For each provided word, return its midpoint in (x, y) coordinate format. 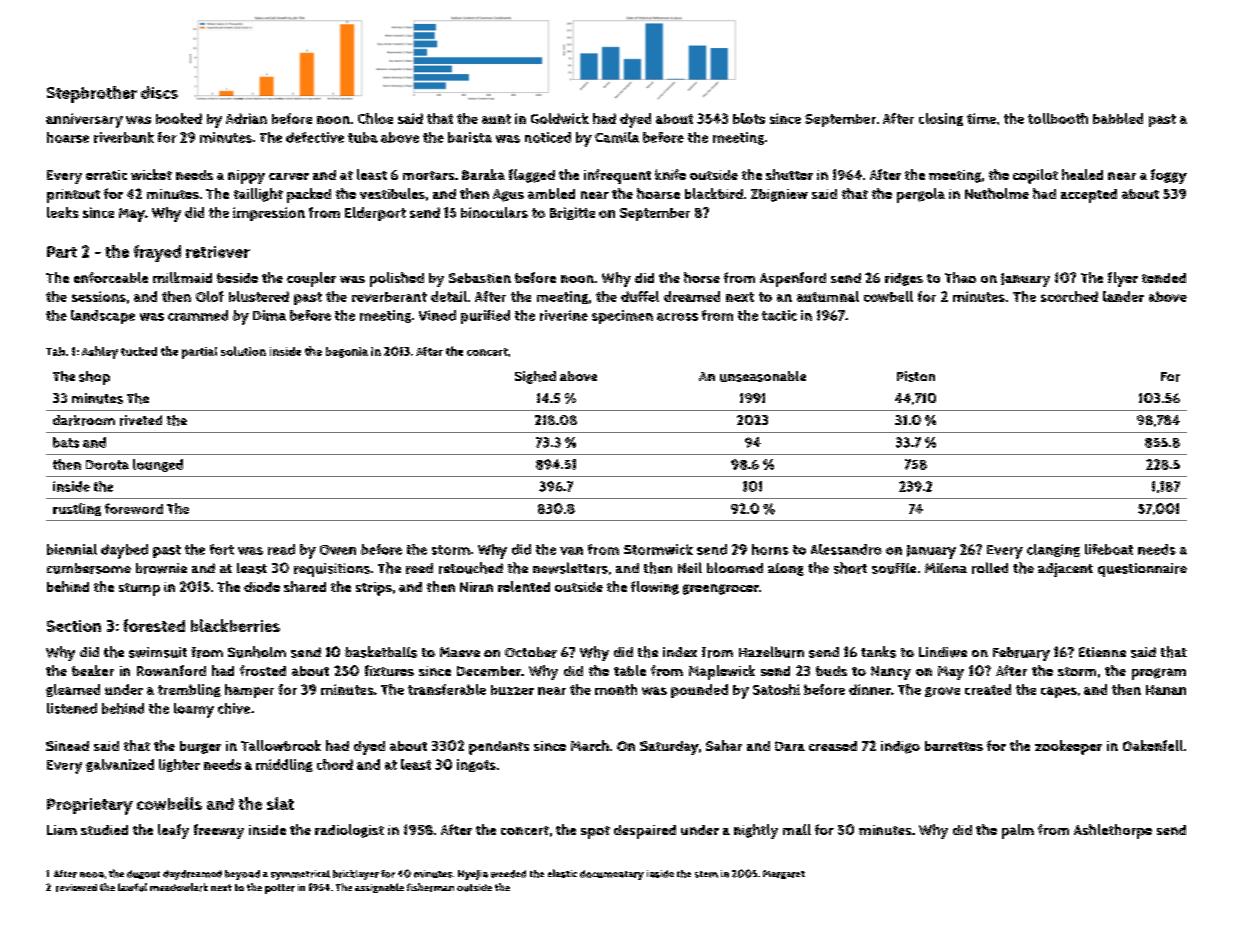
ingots (476, 765)
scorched (1069, 296)
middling (284, 765)
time (981, 118)
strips (374, 589)
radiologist (349, 831)
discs (159, 92)
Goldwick (560, 118)
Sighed (535, 377)
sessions (99, 296)
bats (66, 442)
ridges (904, 279)
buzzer (512, 690)
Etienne (1102, 652)
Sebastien (480, 278)
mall (797, 829)
